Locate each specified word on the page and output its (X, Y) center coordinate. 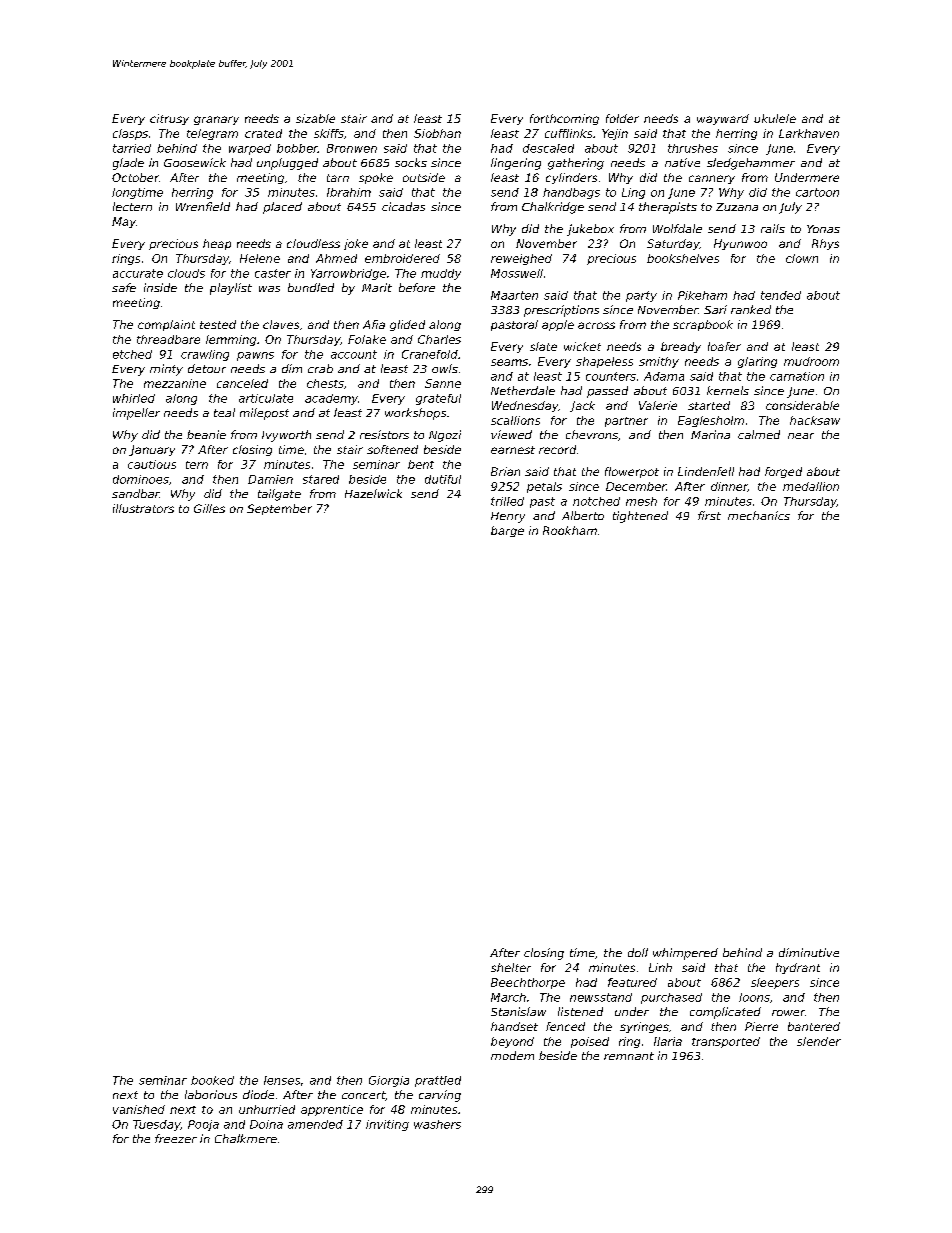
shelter (511, 967)
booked (212, 1080)
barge (507, 531)
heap (217, 244)
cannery (712, 179)
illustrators (143, 508)
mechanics (759, 515)
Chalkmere (246, 1138)
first (709, 515)
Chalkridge (553, 208)
